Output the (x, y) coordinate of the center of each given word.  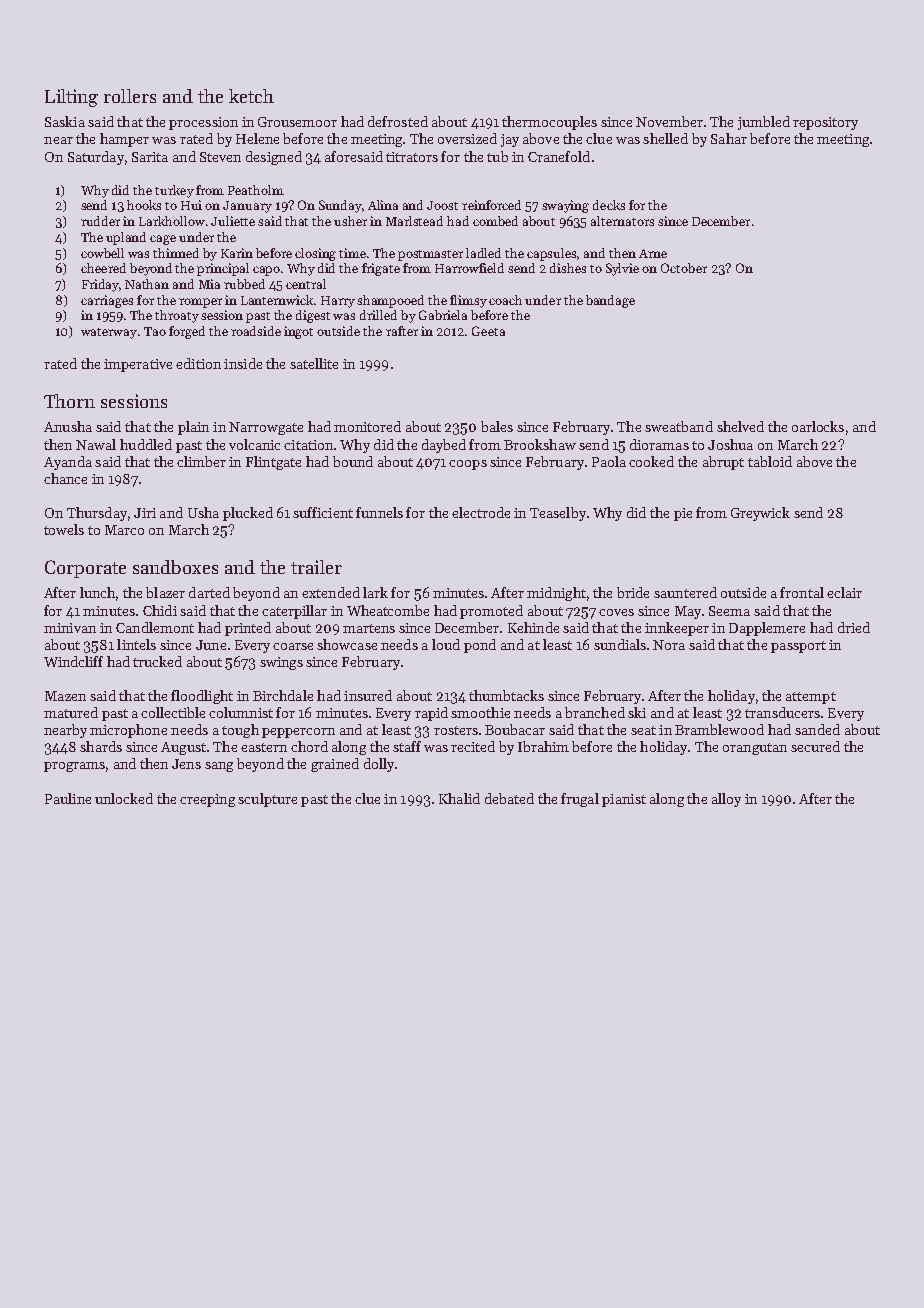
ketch (251, 96)
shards (101, 746)
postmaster (430, 255)
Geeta (488, 331)
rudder (100, 221)
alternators (622, 221)
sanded (817, 729)
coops (468, 465)
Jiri (145, 513)
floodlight (202, 697)
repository (825, 123)
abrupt (723, 463)
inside (243, 363)
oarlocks (818, 426)
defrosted (398, 121)
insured (368, 695)
